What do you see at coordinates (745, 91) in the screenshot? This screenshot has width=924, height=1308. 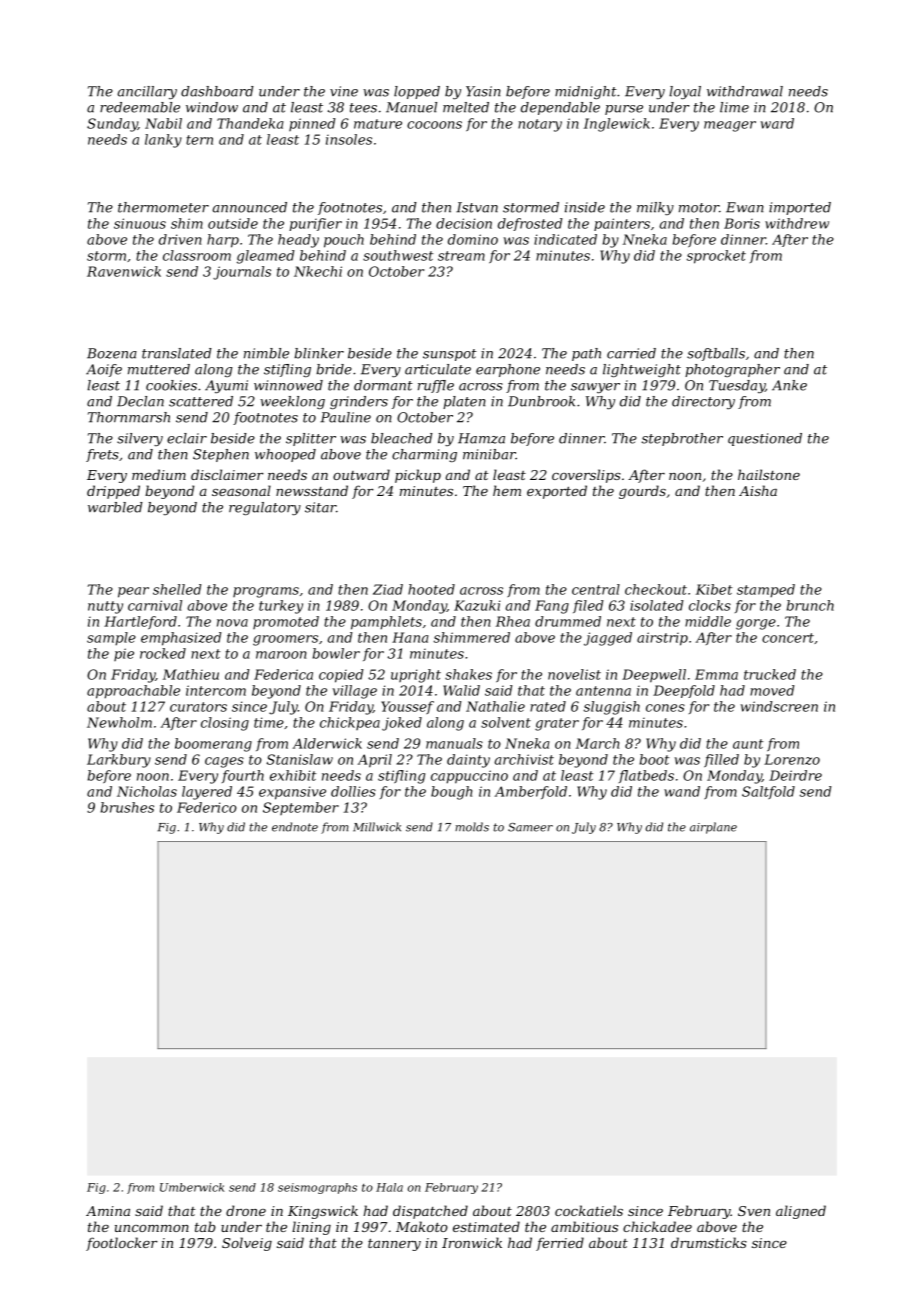 I see `withdrawal` at bounding box center [745, 91].
